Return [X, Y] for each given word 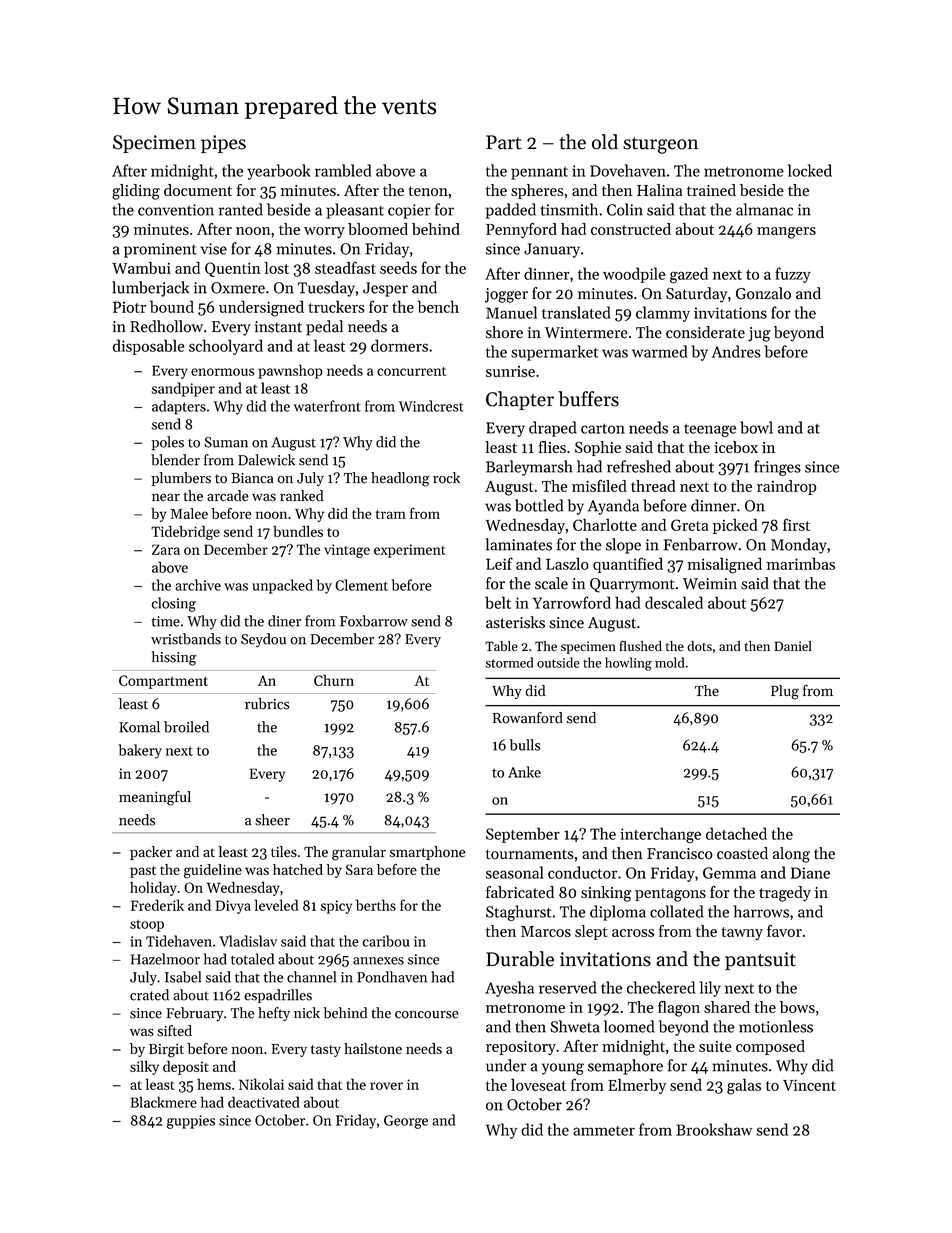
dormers [399, 345]
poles [167, 443]
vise [214, 249]
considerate [705, 332]
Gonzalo [763, 293]
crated [149, 995]
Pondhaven [392, 977]
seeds [398, 268]
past [143, 872]
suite [715, 1046]
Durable [520, 959]
